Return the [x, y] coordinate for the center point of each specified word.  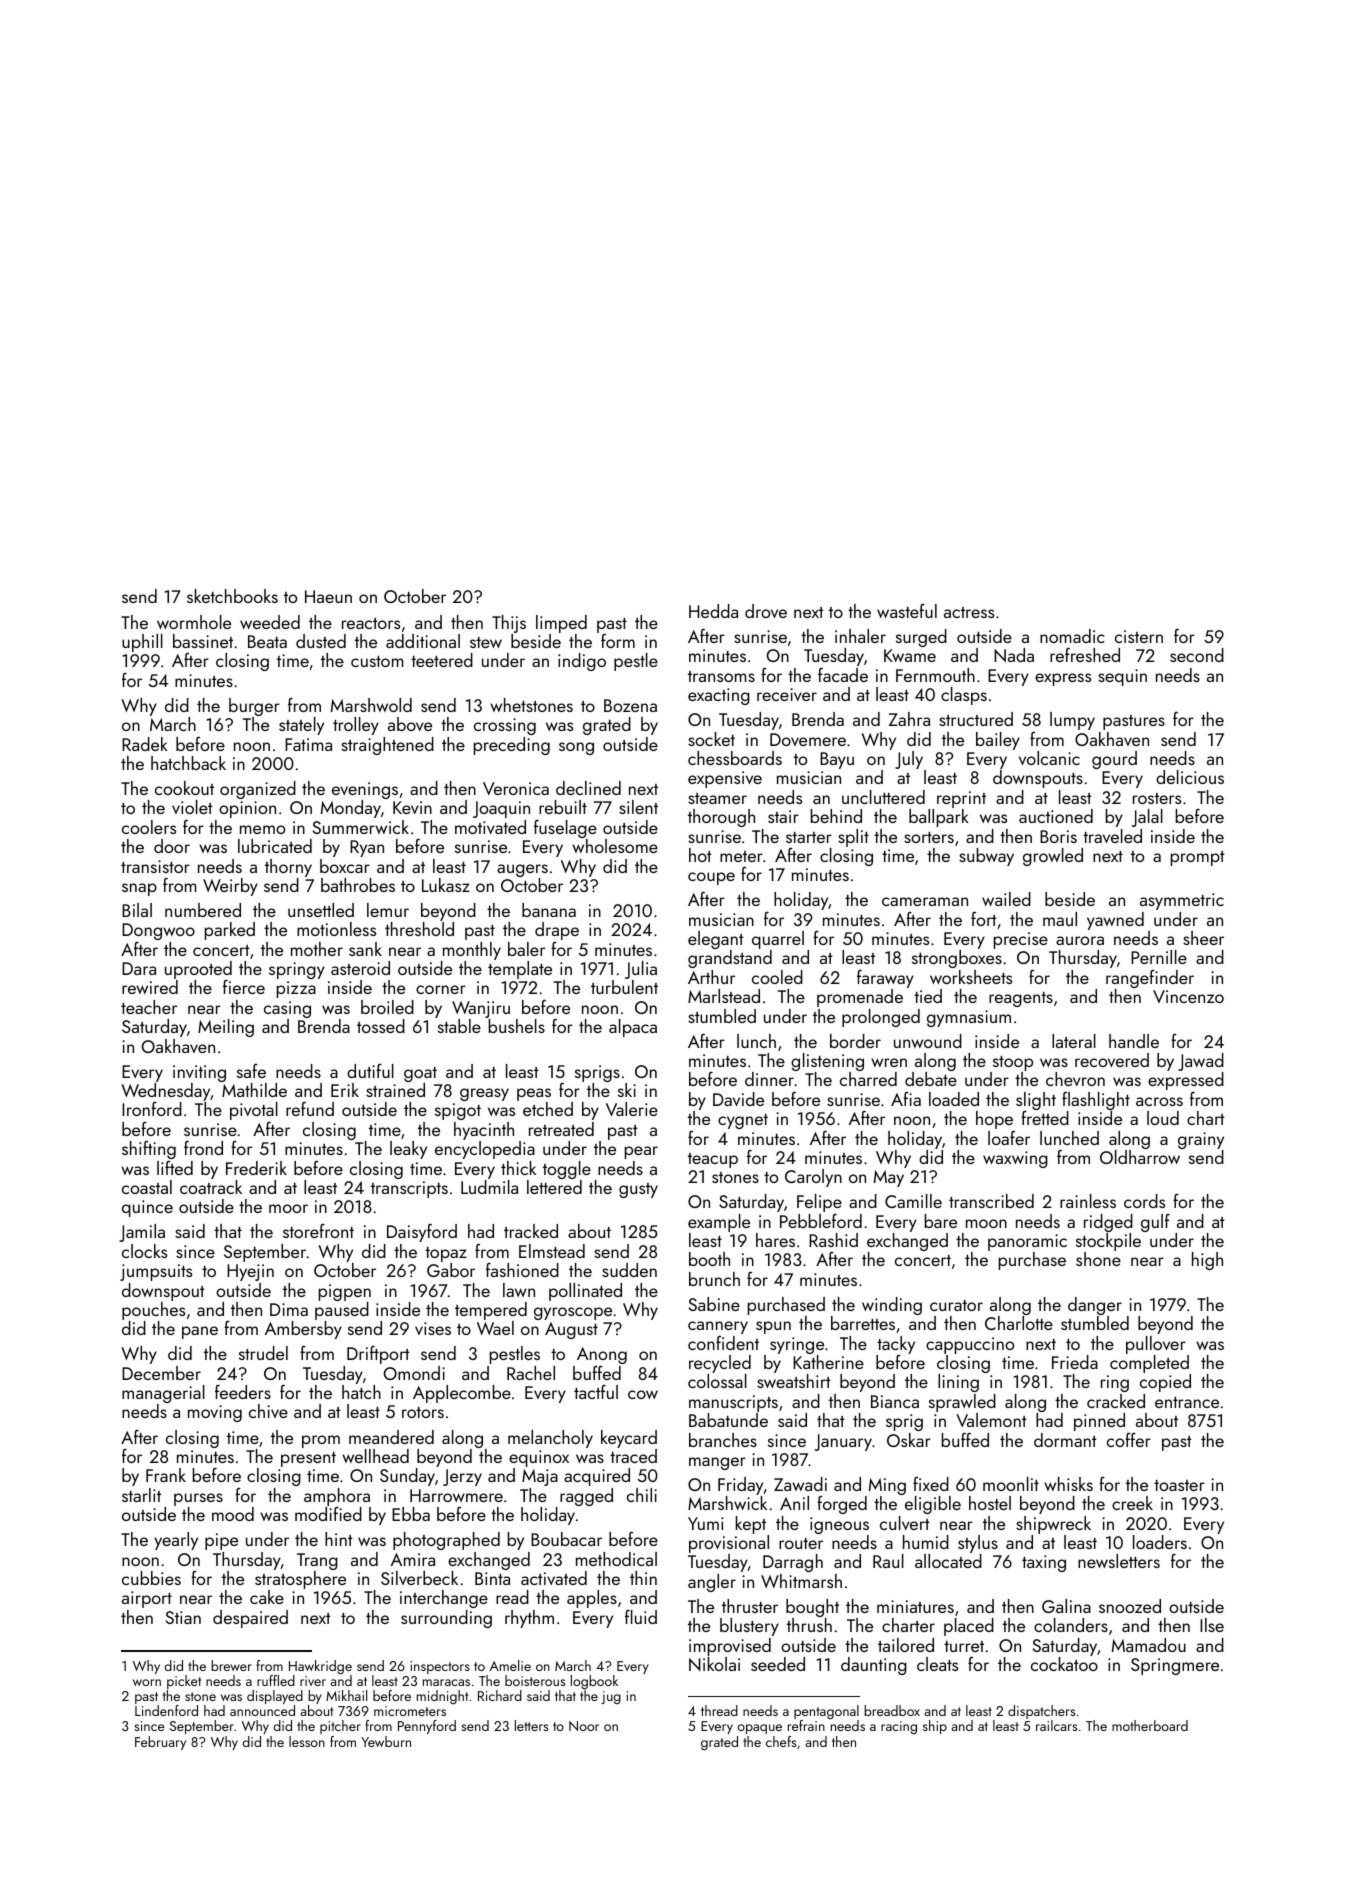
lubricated [275, 846]
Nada [1014, 655]
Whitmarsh [801, 1581]
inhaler [860, 636]
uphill [142, 643]
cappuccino [970, 1345]
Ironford [152, 1109]
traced [633, 1456]
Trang [317, 1561]
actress [969, 612]
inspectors [440, 1667]
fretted [1045, 1118]
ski [627, 1090]
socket [711, 739]
